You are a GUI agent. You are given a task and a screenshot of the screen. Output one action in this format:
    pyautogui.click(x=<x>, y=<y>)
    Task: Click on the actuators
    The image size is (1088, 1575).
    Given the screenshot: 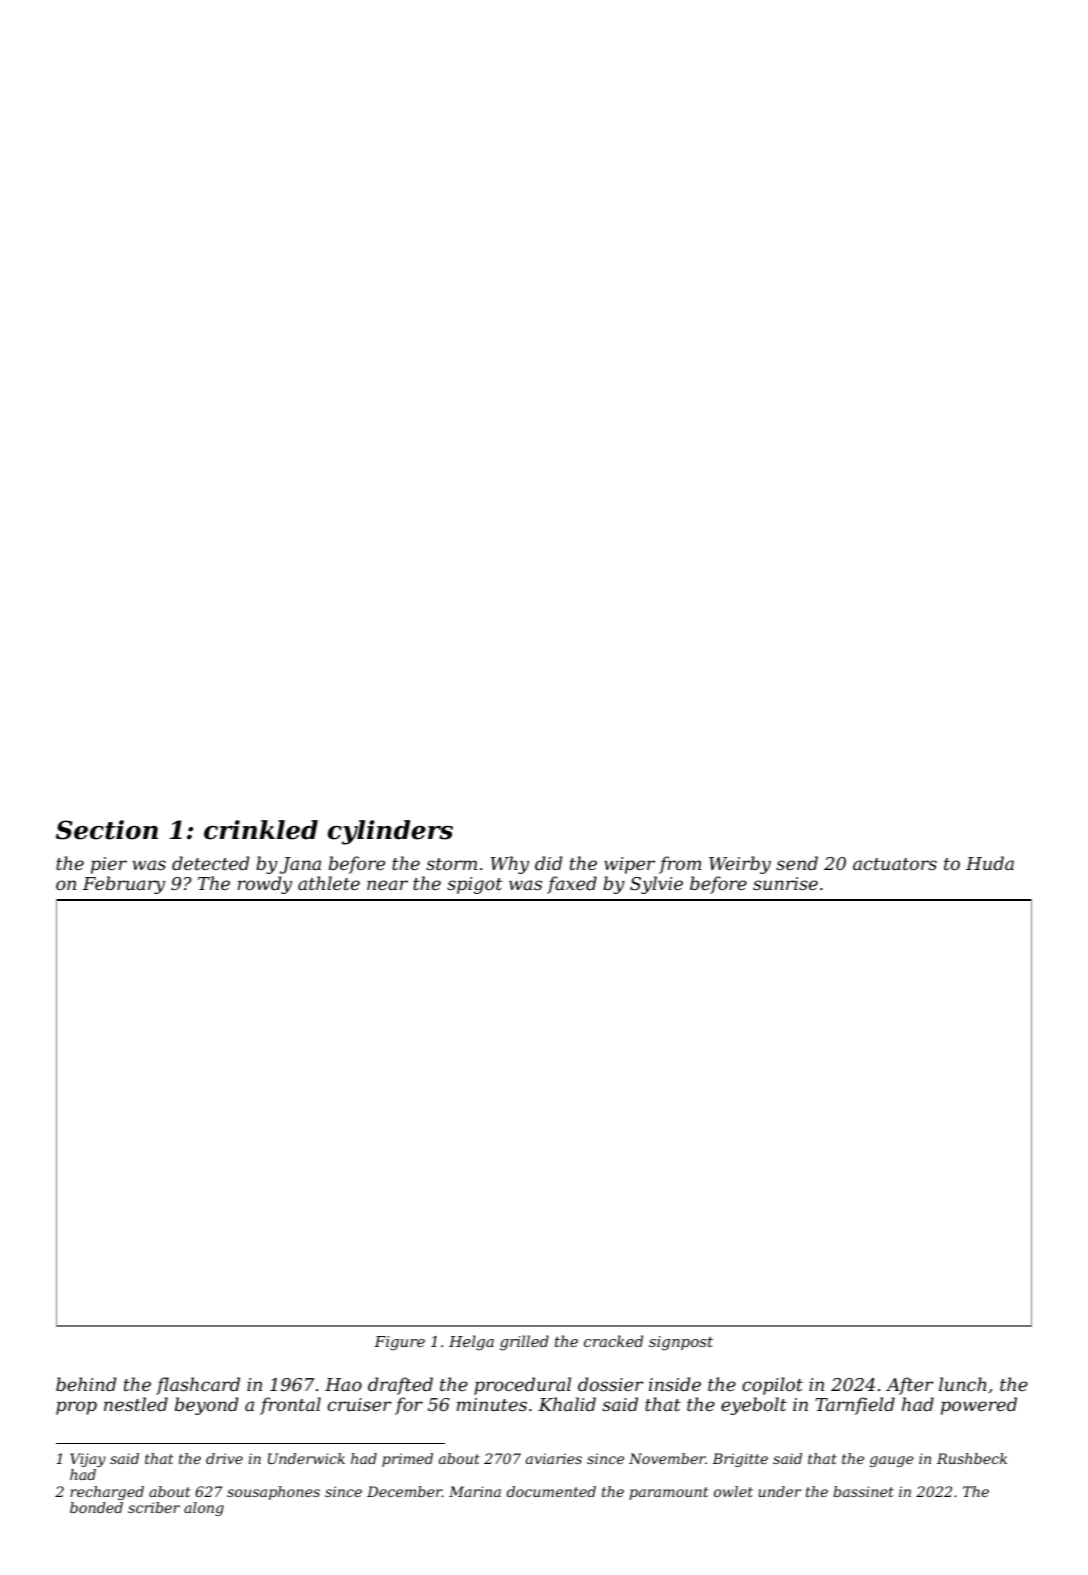 What is the action you would take?
    pyautogui.click(x=895, y=864)
